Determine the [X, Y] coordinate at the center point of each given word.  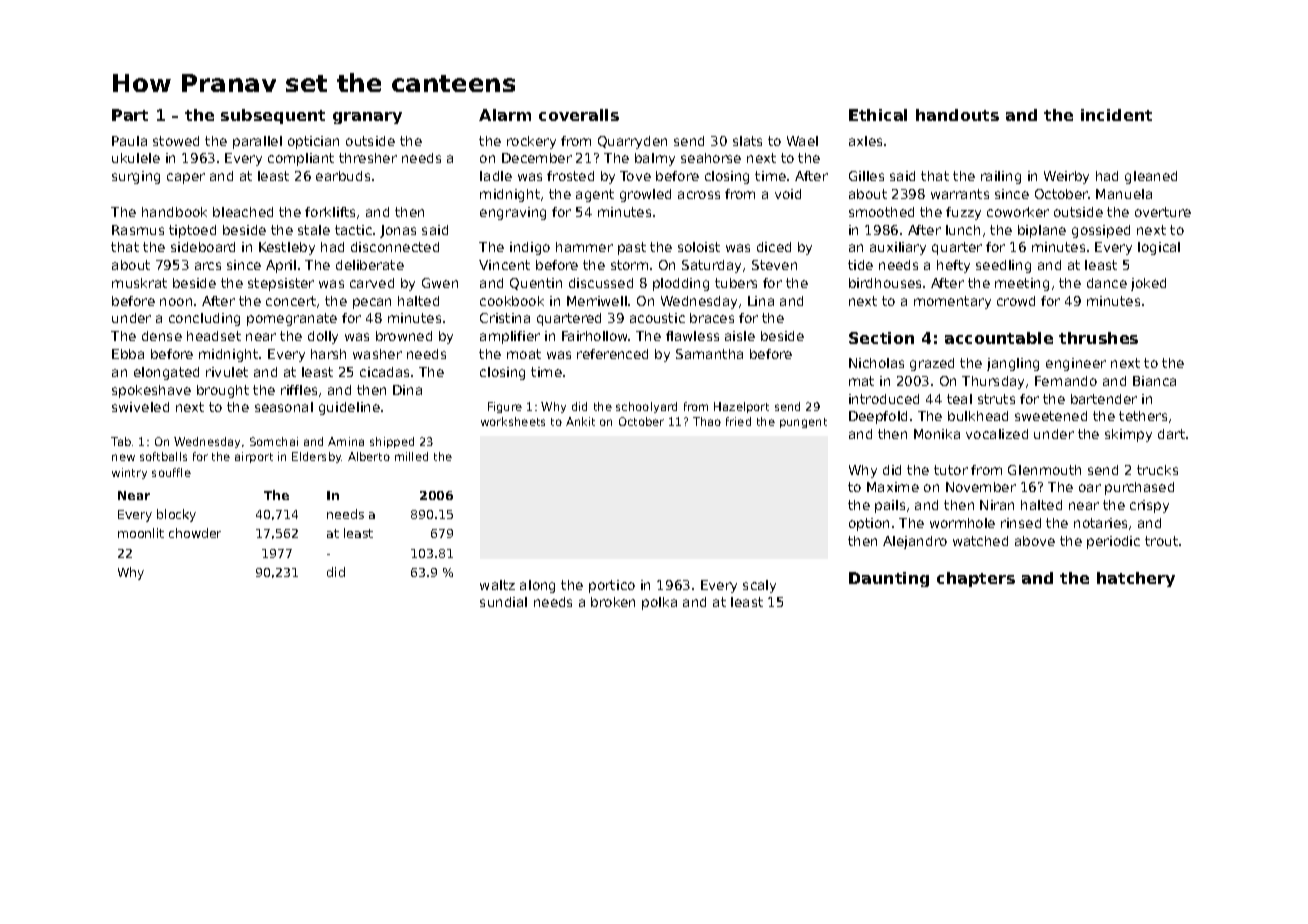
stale [314, 230]
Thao [707, 421]
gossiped [1101, 231]
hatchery [1136, 579]
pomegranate [292, 319]
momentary [952, 302]
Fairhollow [595, 336]
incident [1116, 115]
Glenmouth [1044, 470]
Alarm [505, 115]
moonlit [141, 533]
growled [645, 195]
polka [659, 603]
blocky [176, 515]
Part [130, 115]
